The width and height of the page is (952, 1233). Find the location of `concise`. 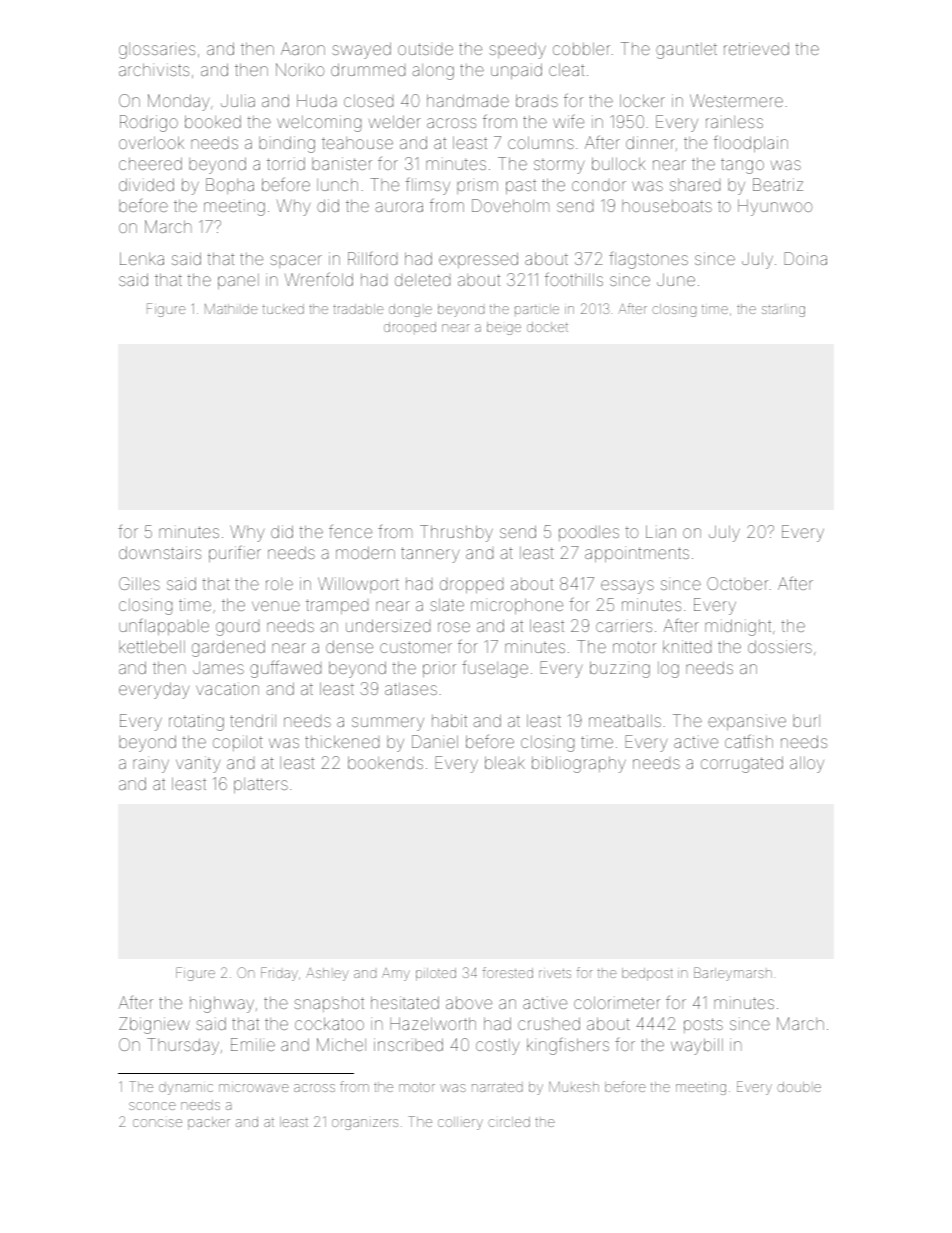

concise is located at coordinates (157, 1123).
